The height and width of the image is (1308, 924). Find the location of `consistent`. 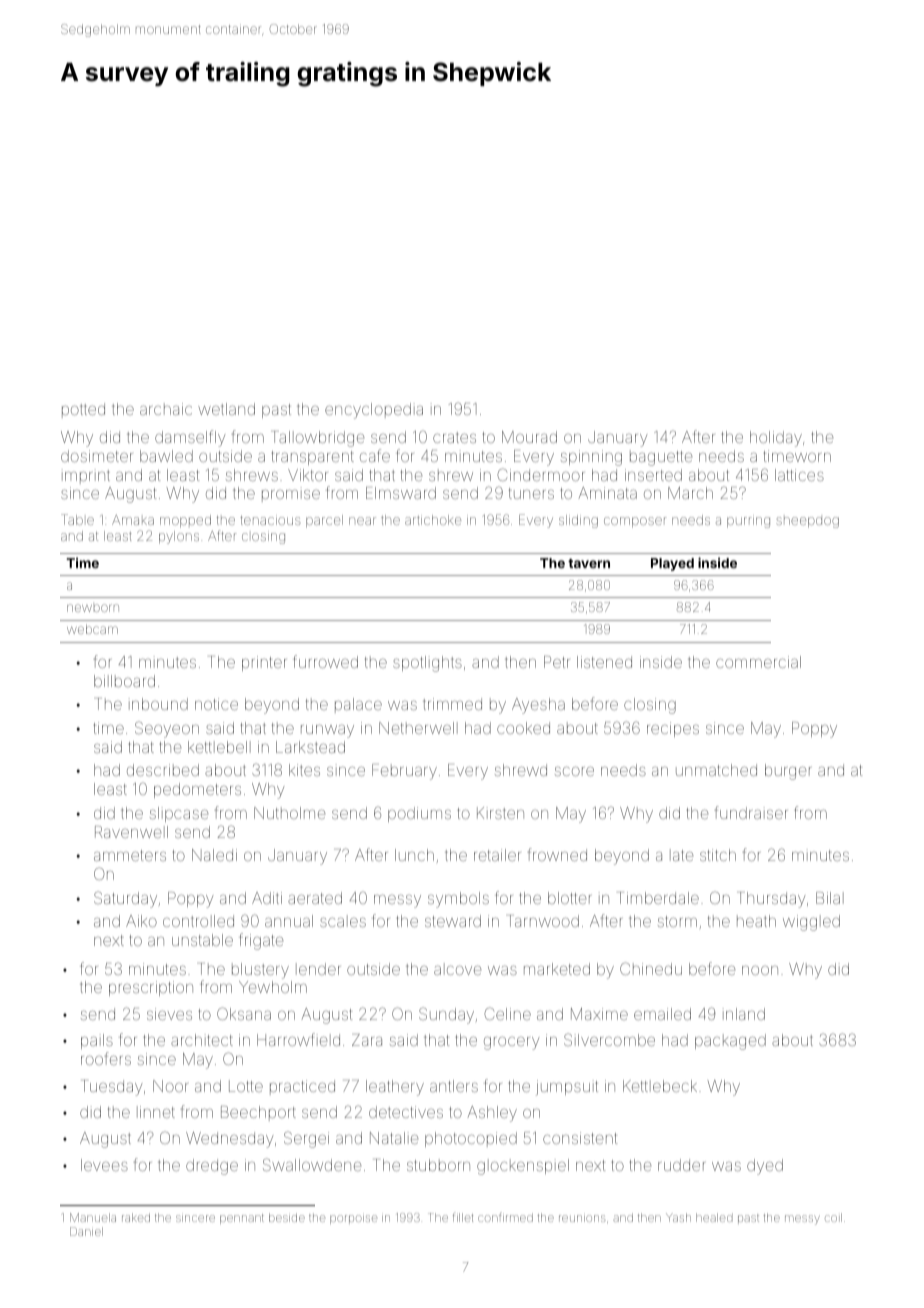

consistent is located at coordinates (580, 1138).
